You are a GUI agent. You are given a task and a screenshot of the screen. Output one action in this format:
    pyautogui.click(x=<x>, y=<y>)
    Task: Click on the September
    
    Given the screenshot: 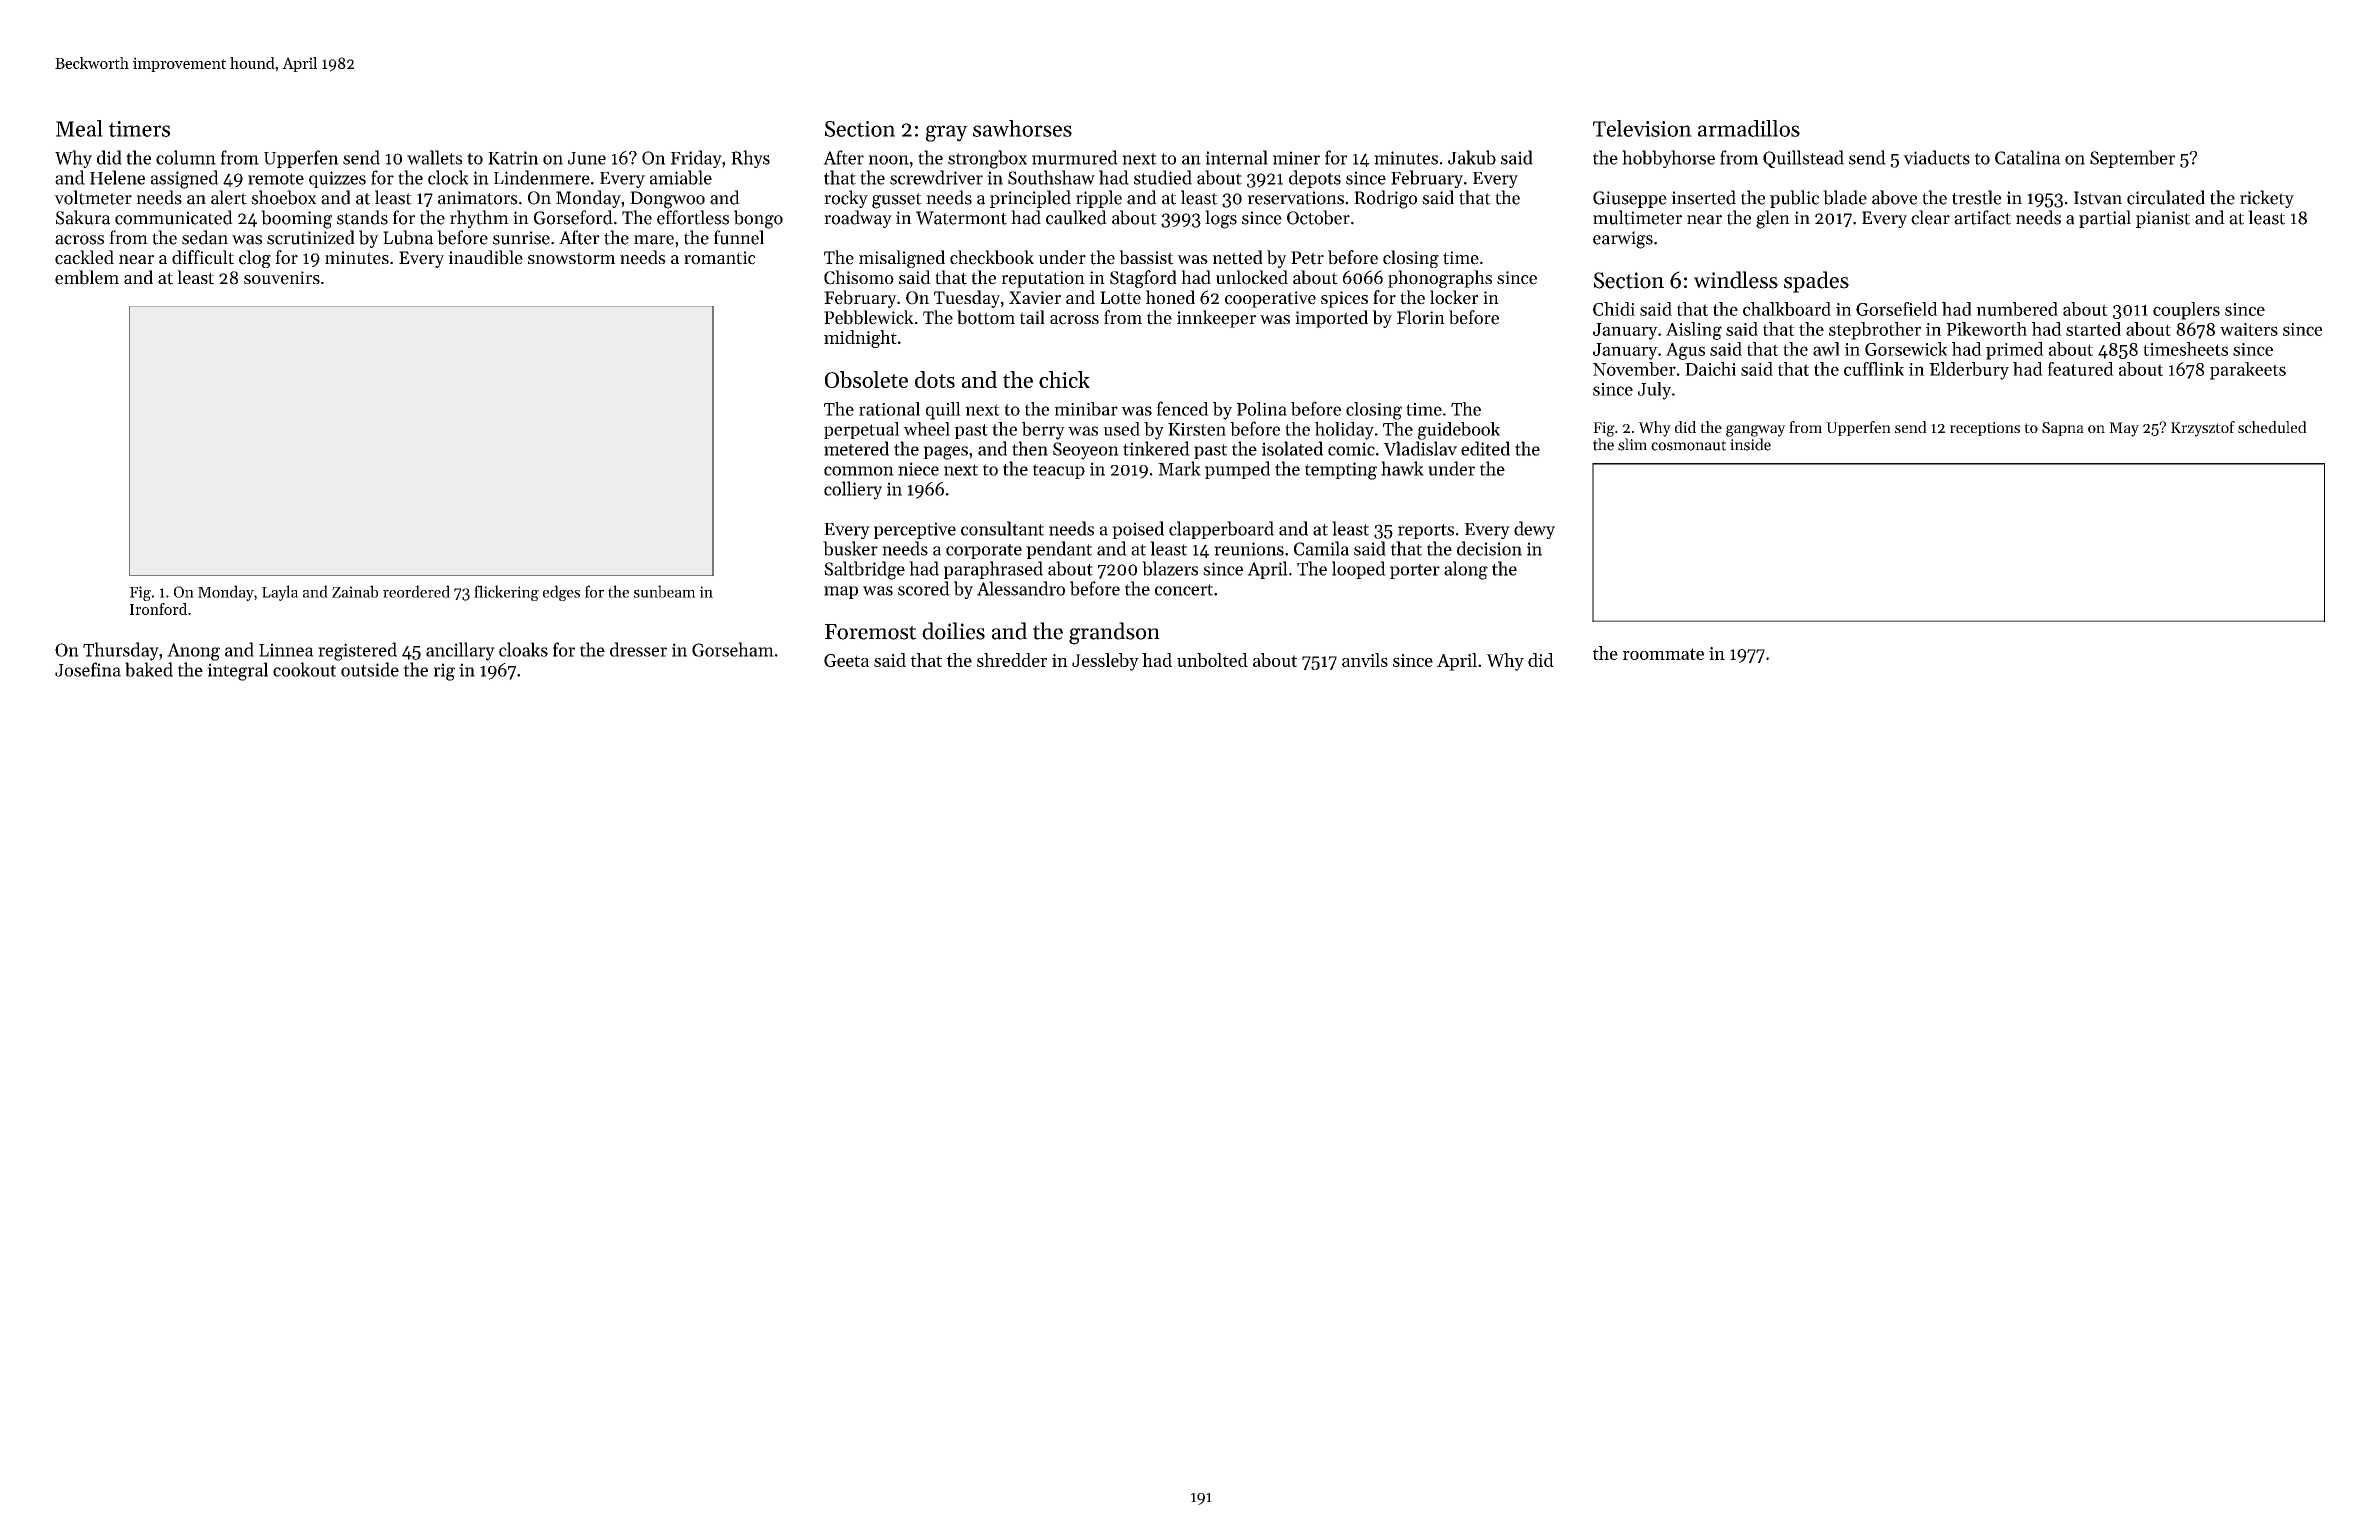 What is the action you would take?
    pyautogui.click(x=2132, y=159)
